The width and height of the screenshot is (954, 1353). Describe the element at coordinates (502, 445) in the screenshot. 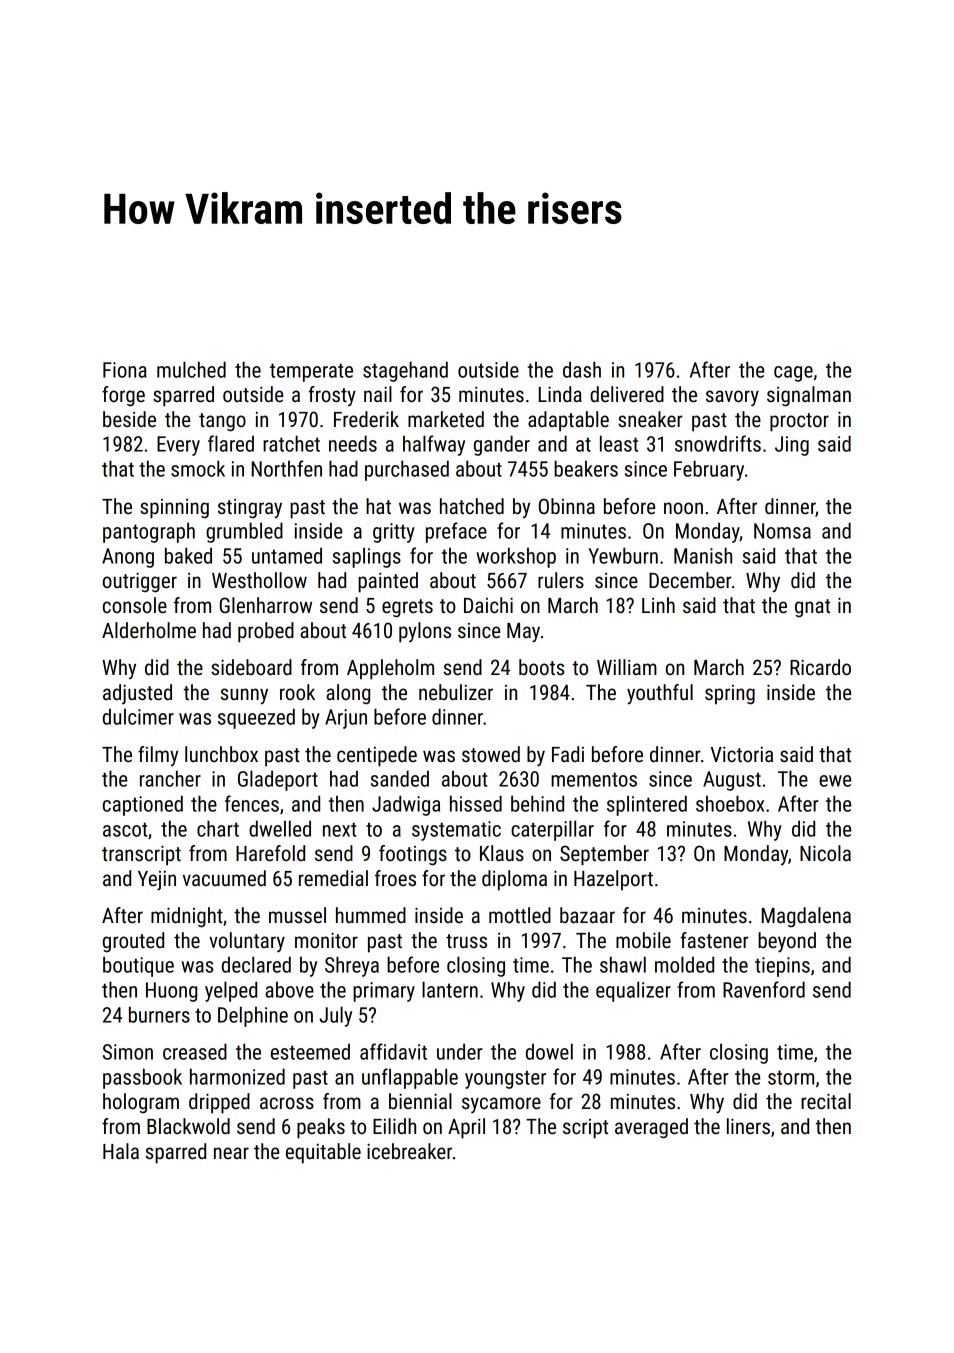

I see `gander` at that location.
